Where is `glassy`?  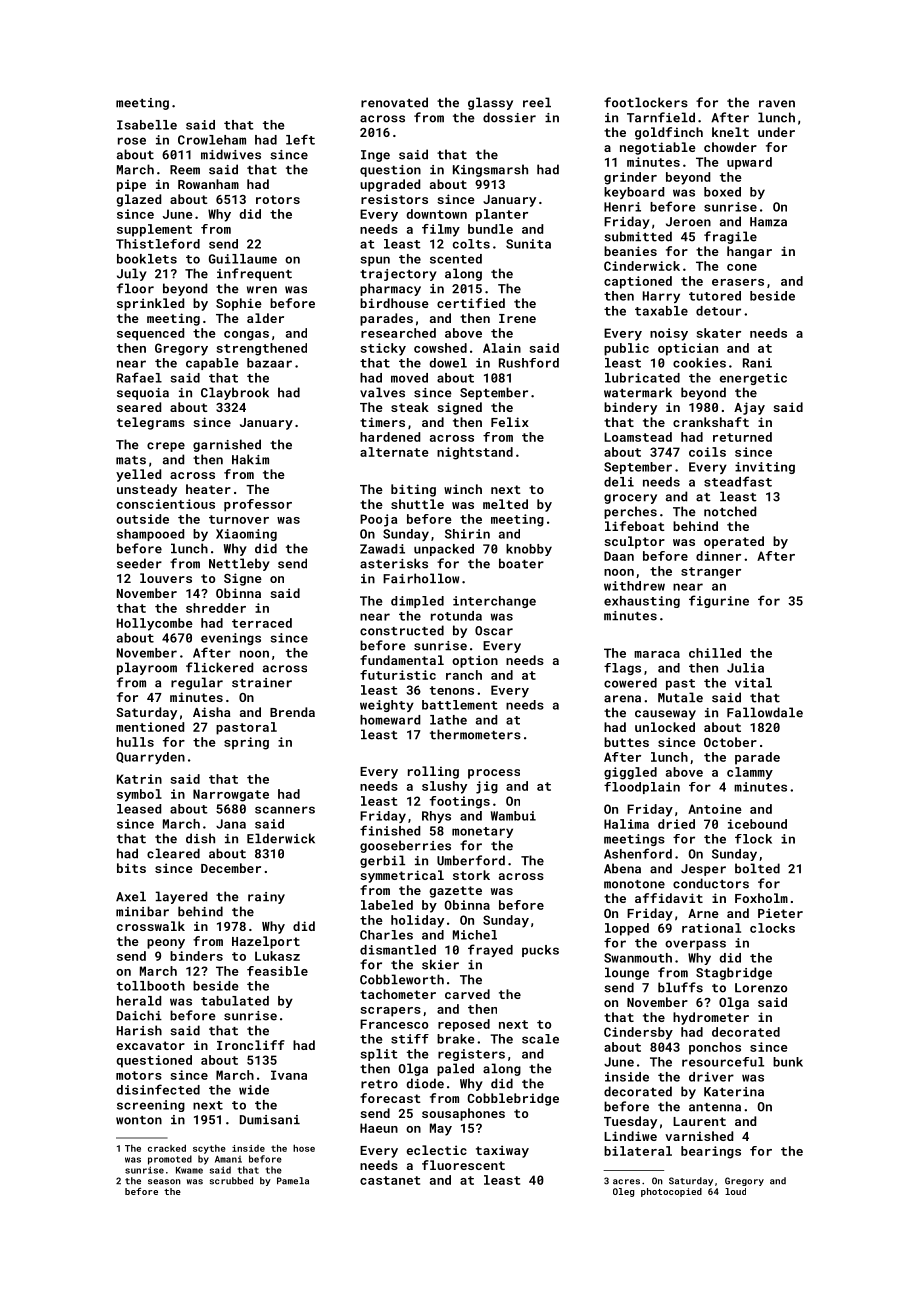 glassy is located at coordinates (490, 103).
